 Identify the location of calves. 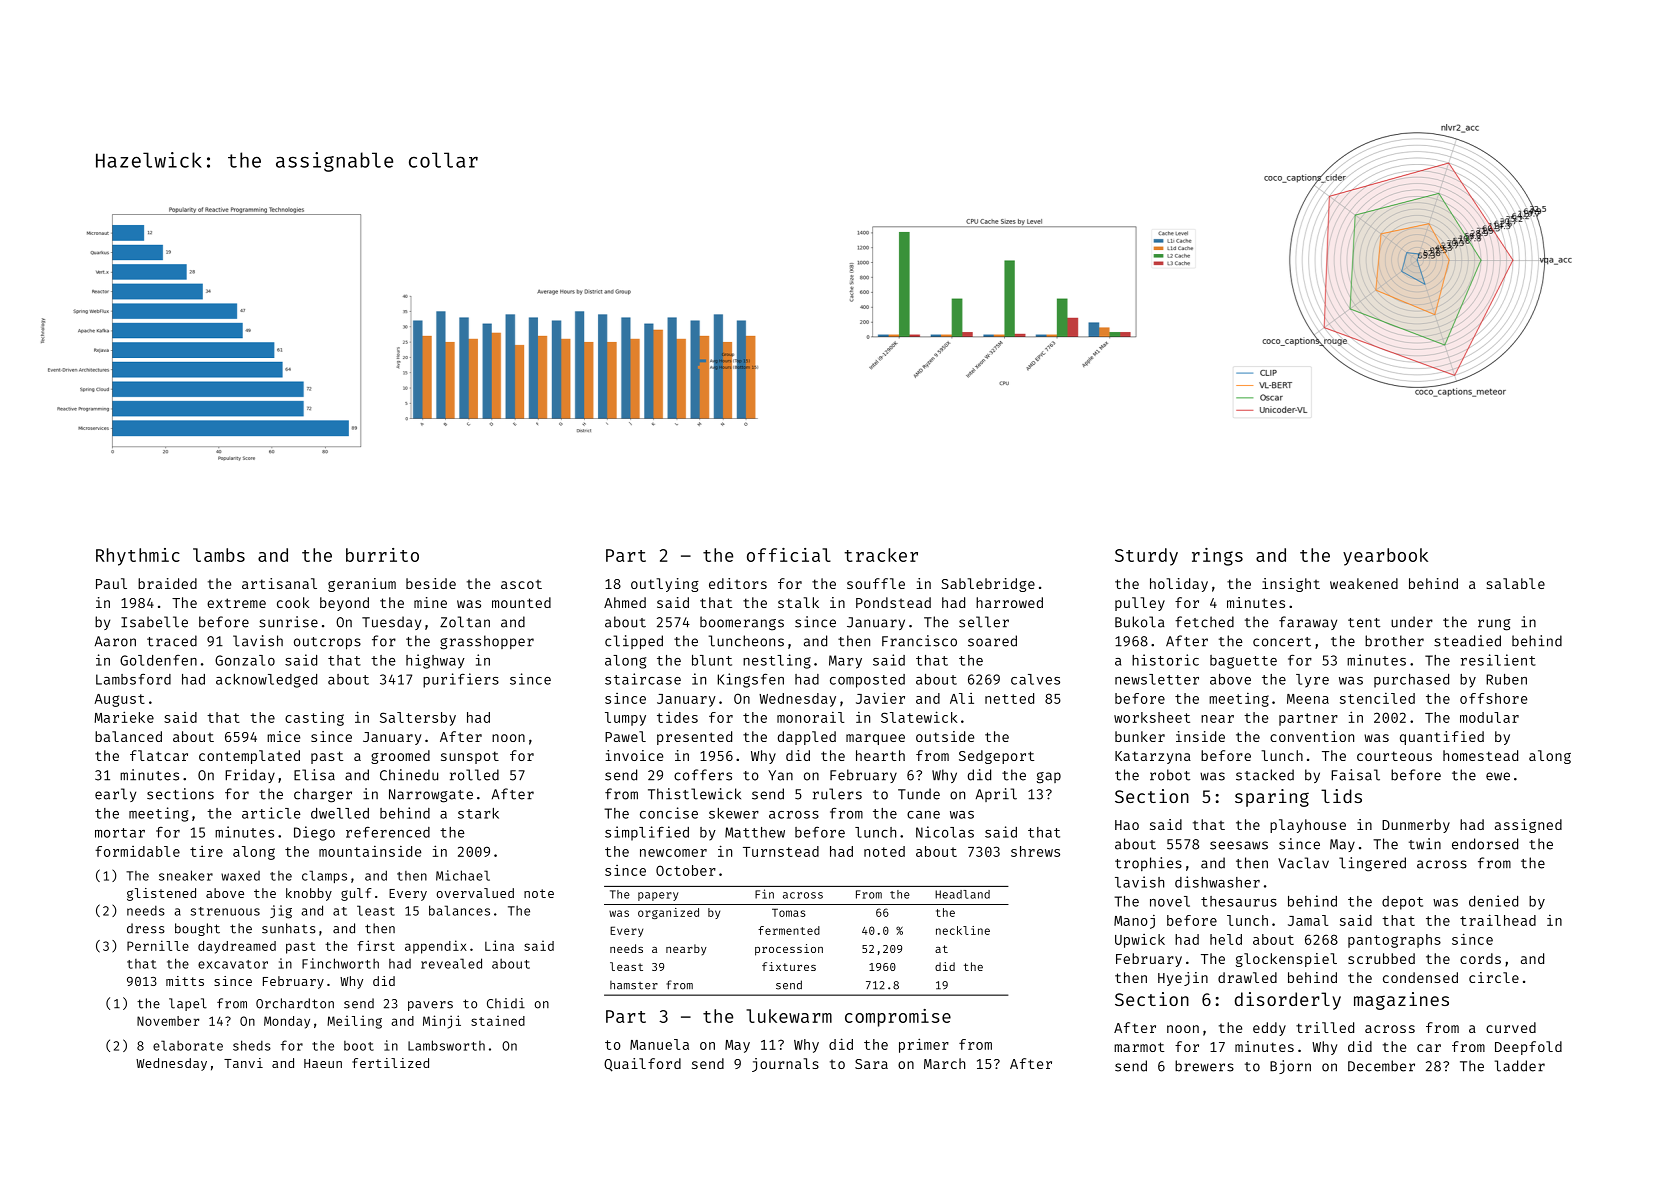
(1035, 679).
